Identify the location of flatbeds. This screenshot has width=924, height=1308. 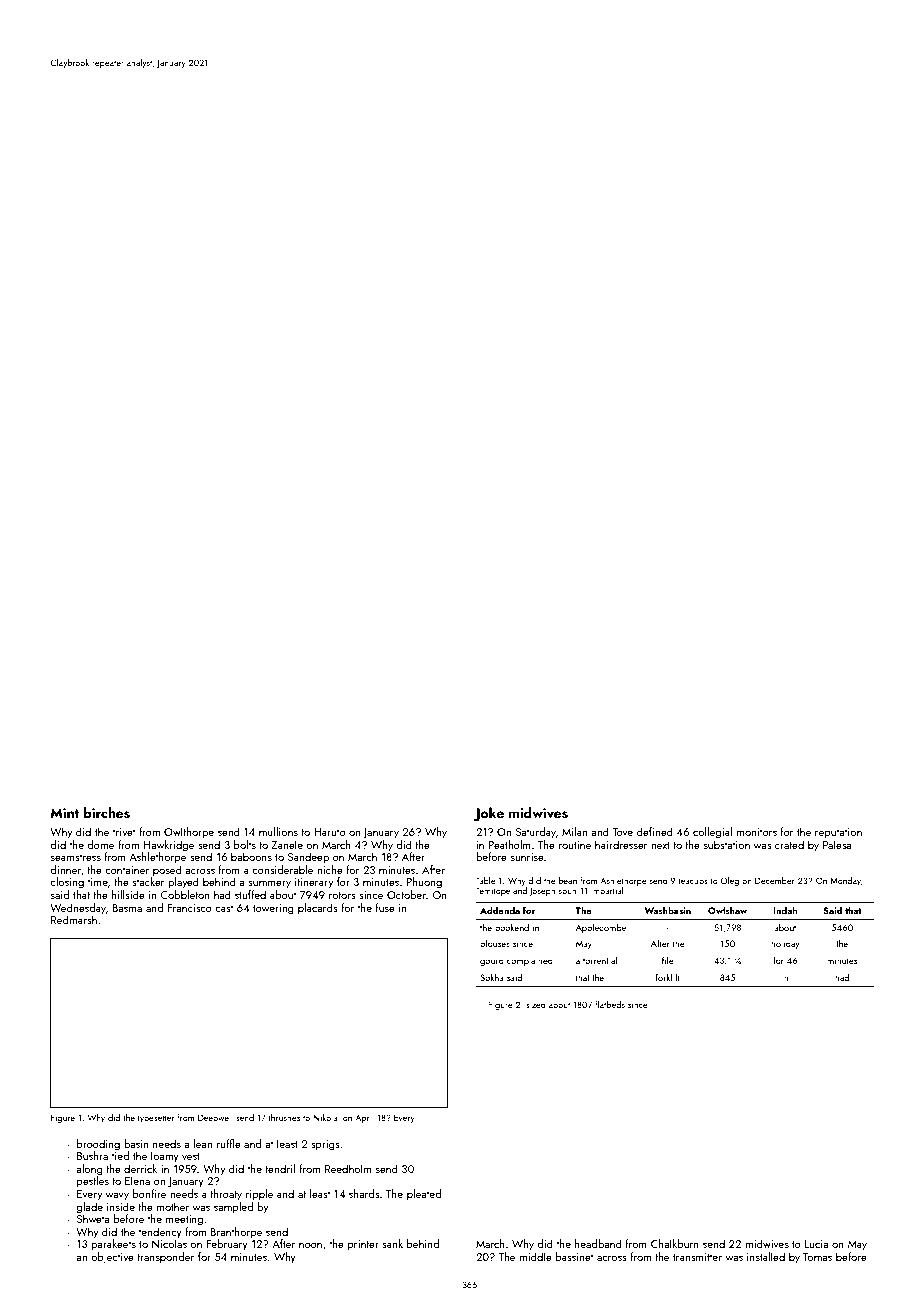
(610, 1004).
